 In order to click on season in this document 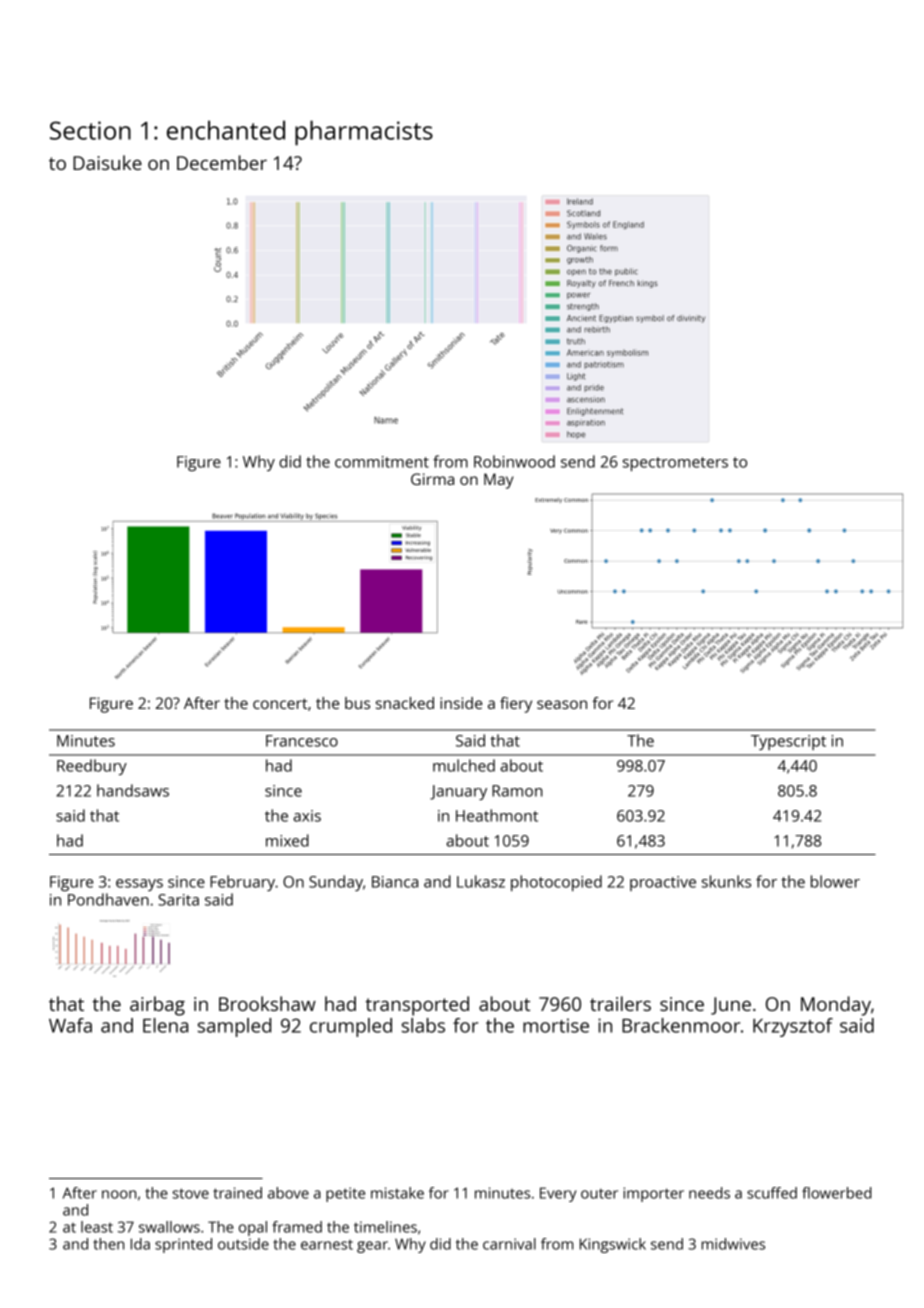, I will do `click(562, 704)`.
